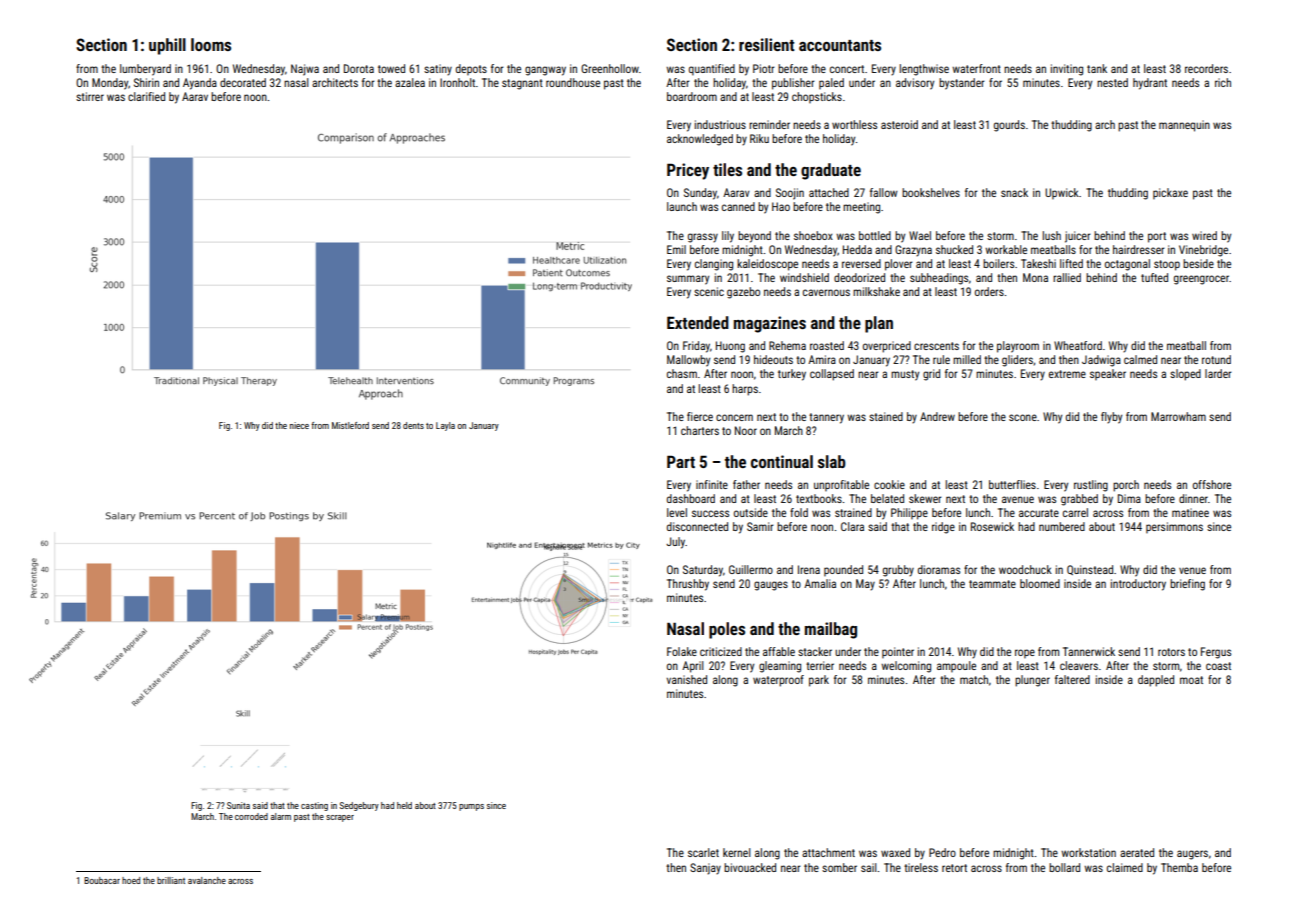 The width and height of the page is (1308, 924). I want to click on kernel, so click(737, 852).
